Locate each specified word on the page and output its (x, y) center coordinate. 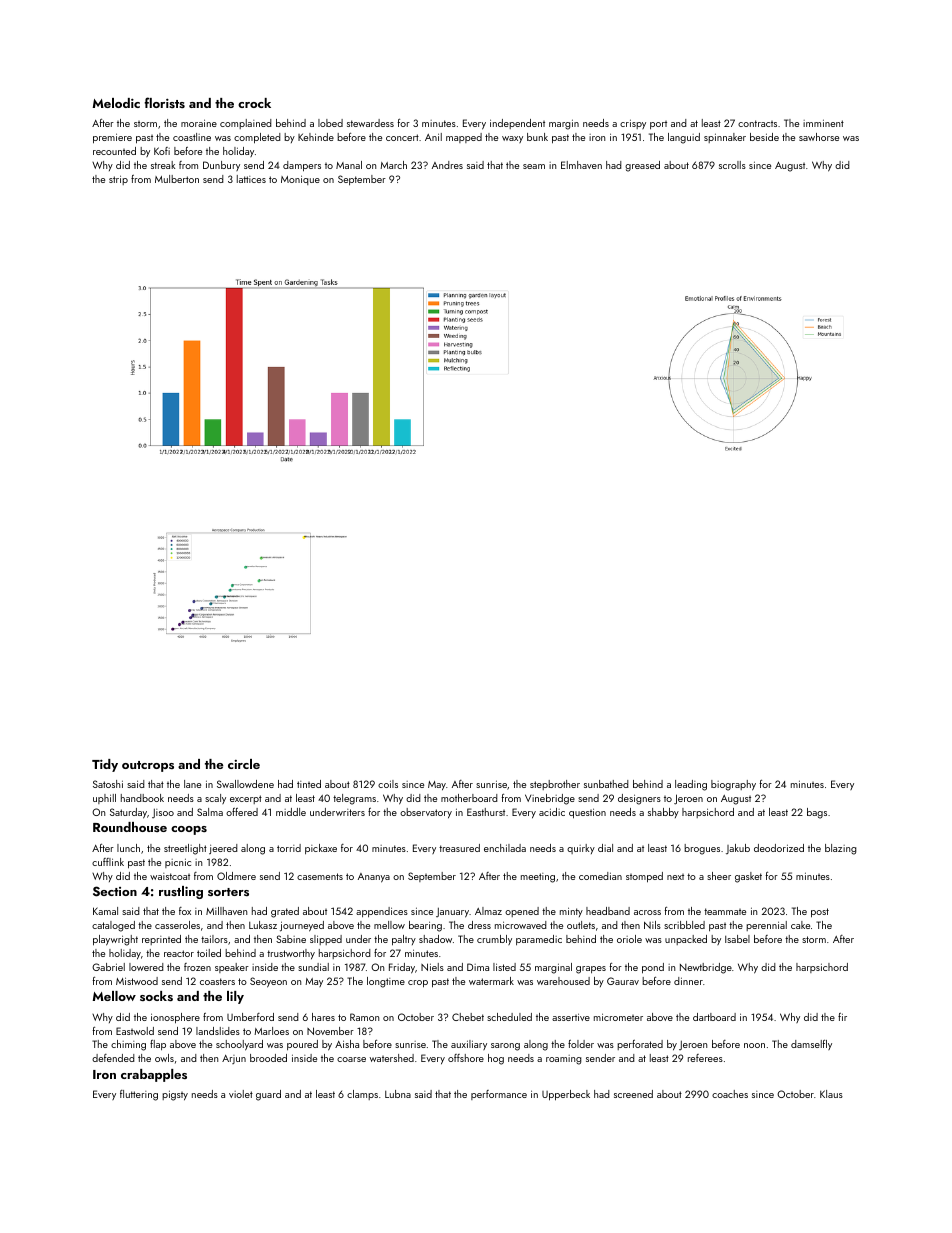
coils (388, 784)
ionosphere (175, 1018)
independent (517, 124)
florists (164, 102)
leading (691, 785)
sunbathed (606, 784)
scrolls (732, 165)
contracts (757, 123)
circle (244, 764)
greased (642, 166)
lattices (251, 179)
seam (534, 166)
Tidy (105, 765)
